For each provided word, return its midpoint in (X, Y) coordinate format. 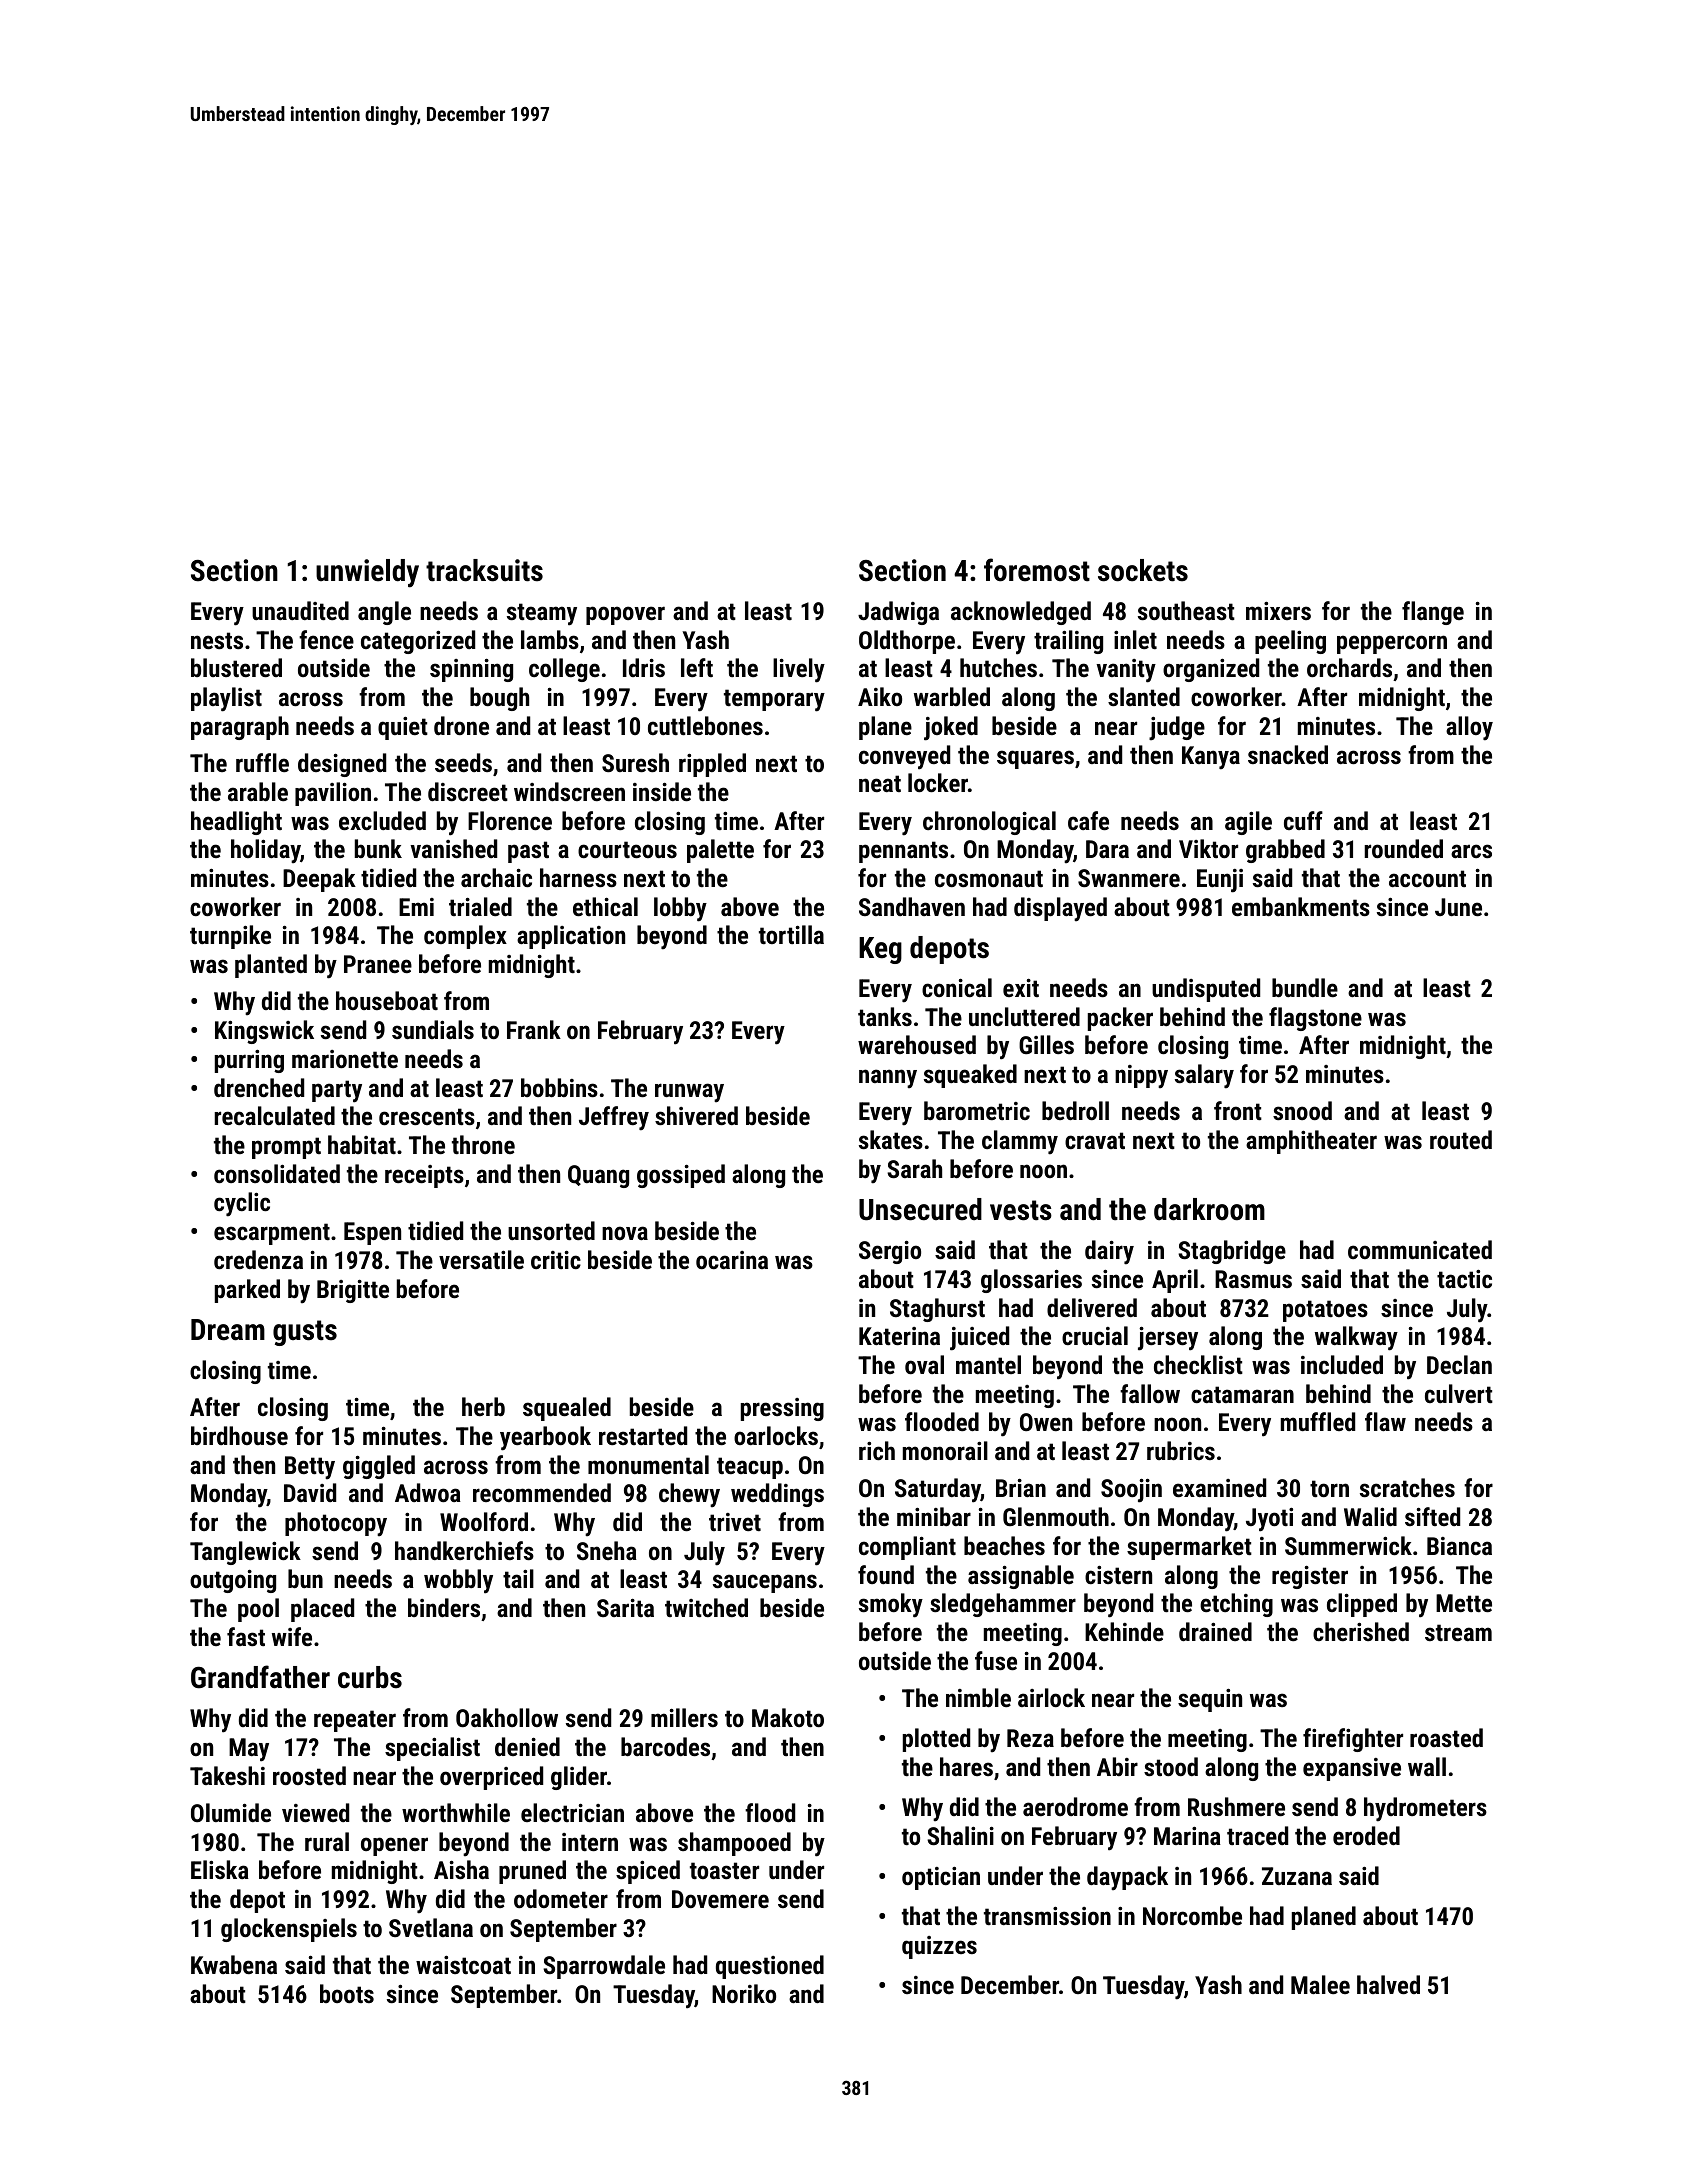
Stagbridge (1232, 1252)
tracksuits (484, 570)
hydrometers (1425, 1809)
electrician (572, 1812)
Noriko (744, 1993)
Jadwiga (898, 613)
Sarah (914, 1168)
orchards (1349, 667)
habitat (362, 1144)
